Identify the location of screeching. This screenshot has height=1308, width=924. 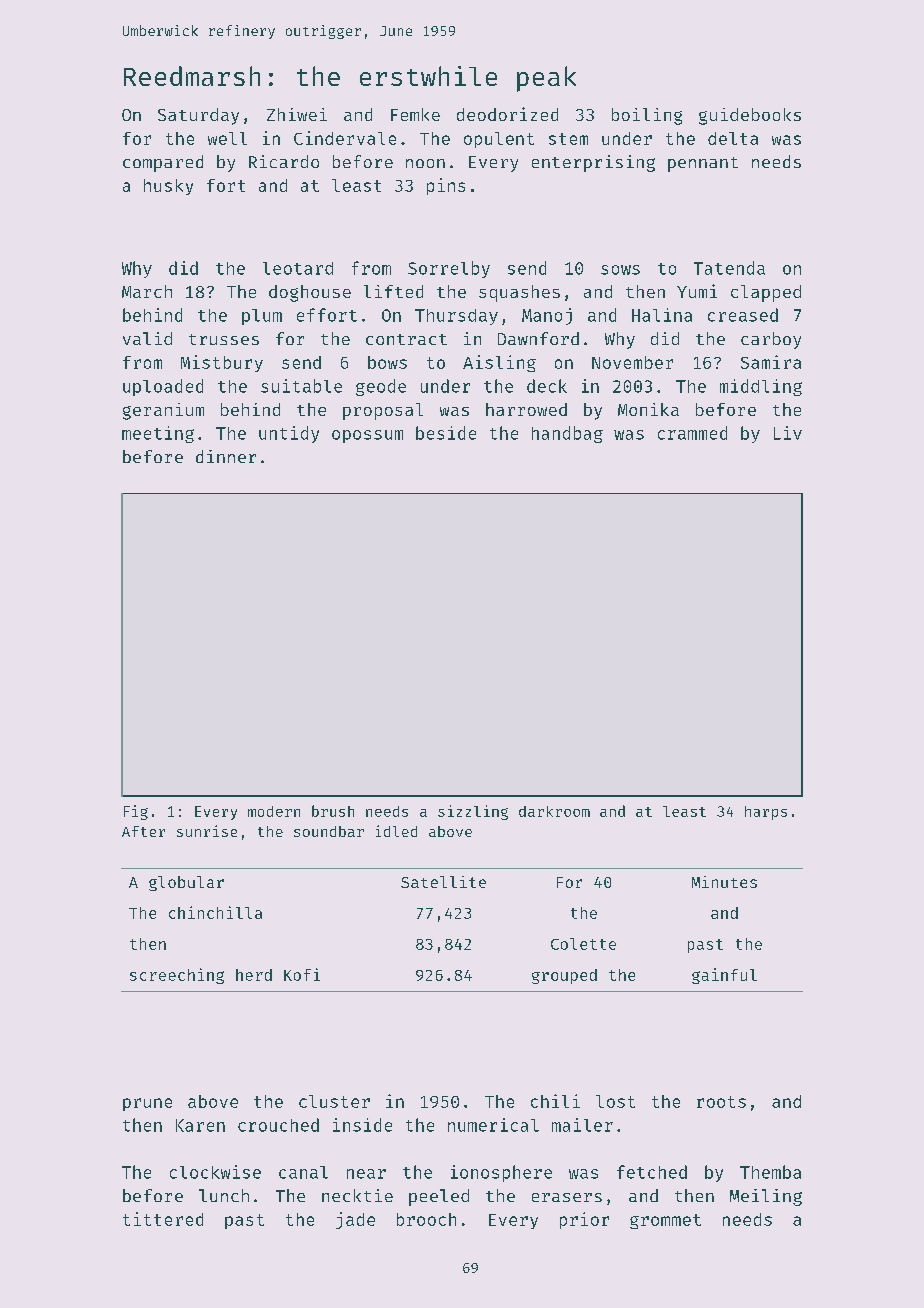
(177, 976).
